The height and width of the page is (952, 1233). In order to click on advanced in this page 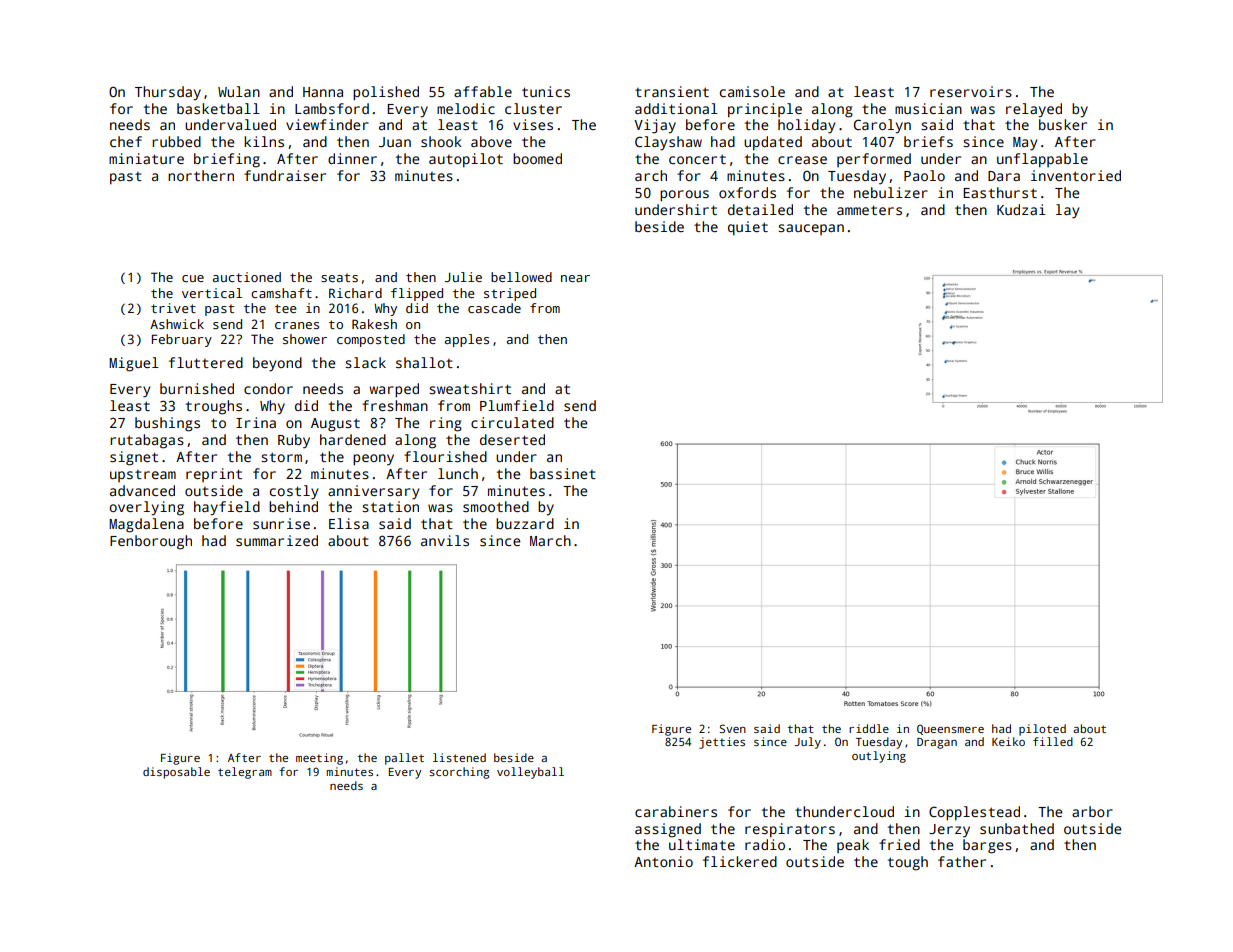, I will do `click(142, 490)`.
